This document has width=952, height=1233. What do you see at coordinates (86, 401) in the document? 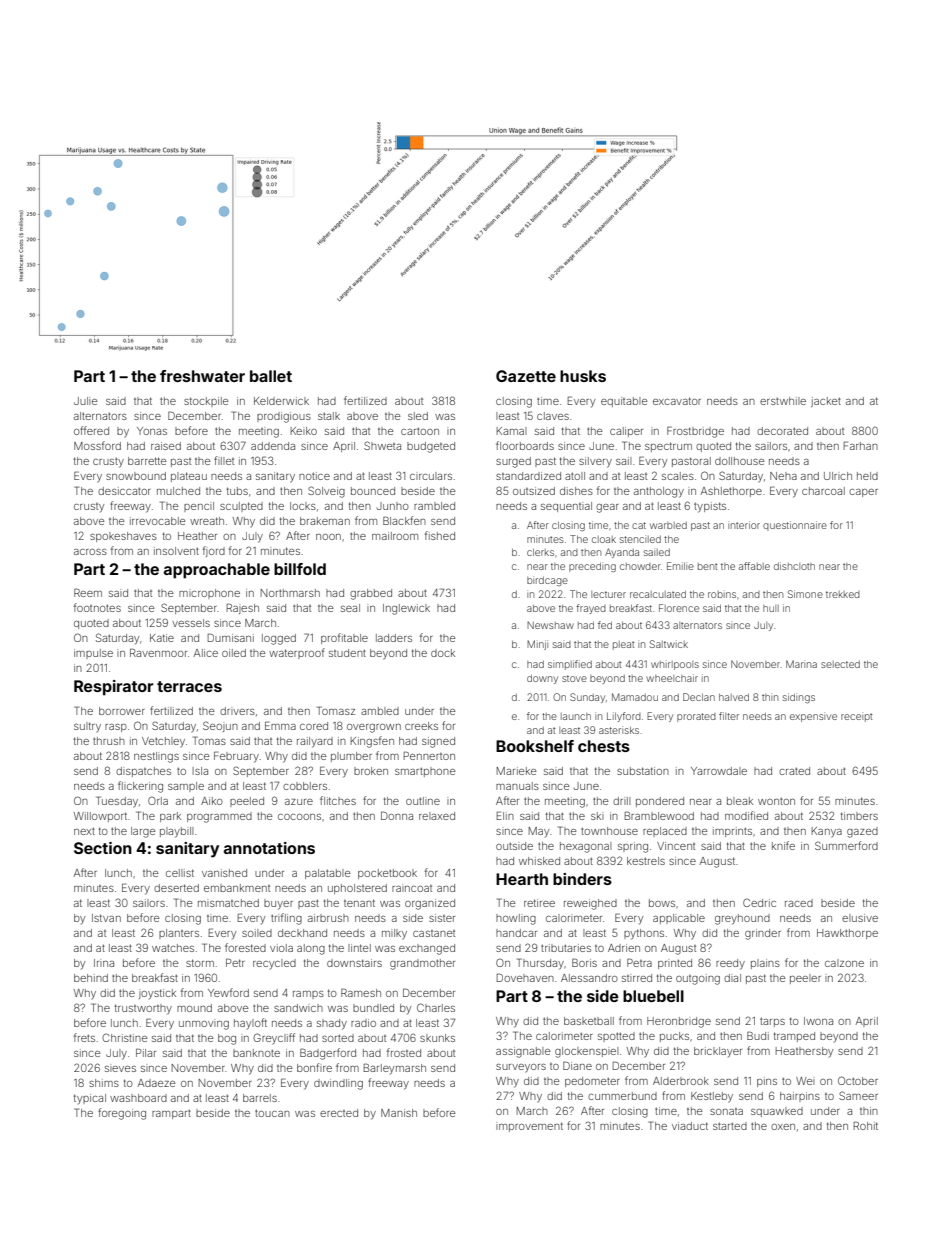
I see `Julie` at bounding box center [86, 401].
